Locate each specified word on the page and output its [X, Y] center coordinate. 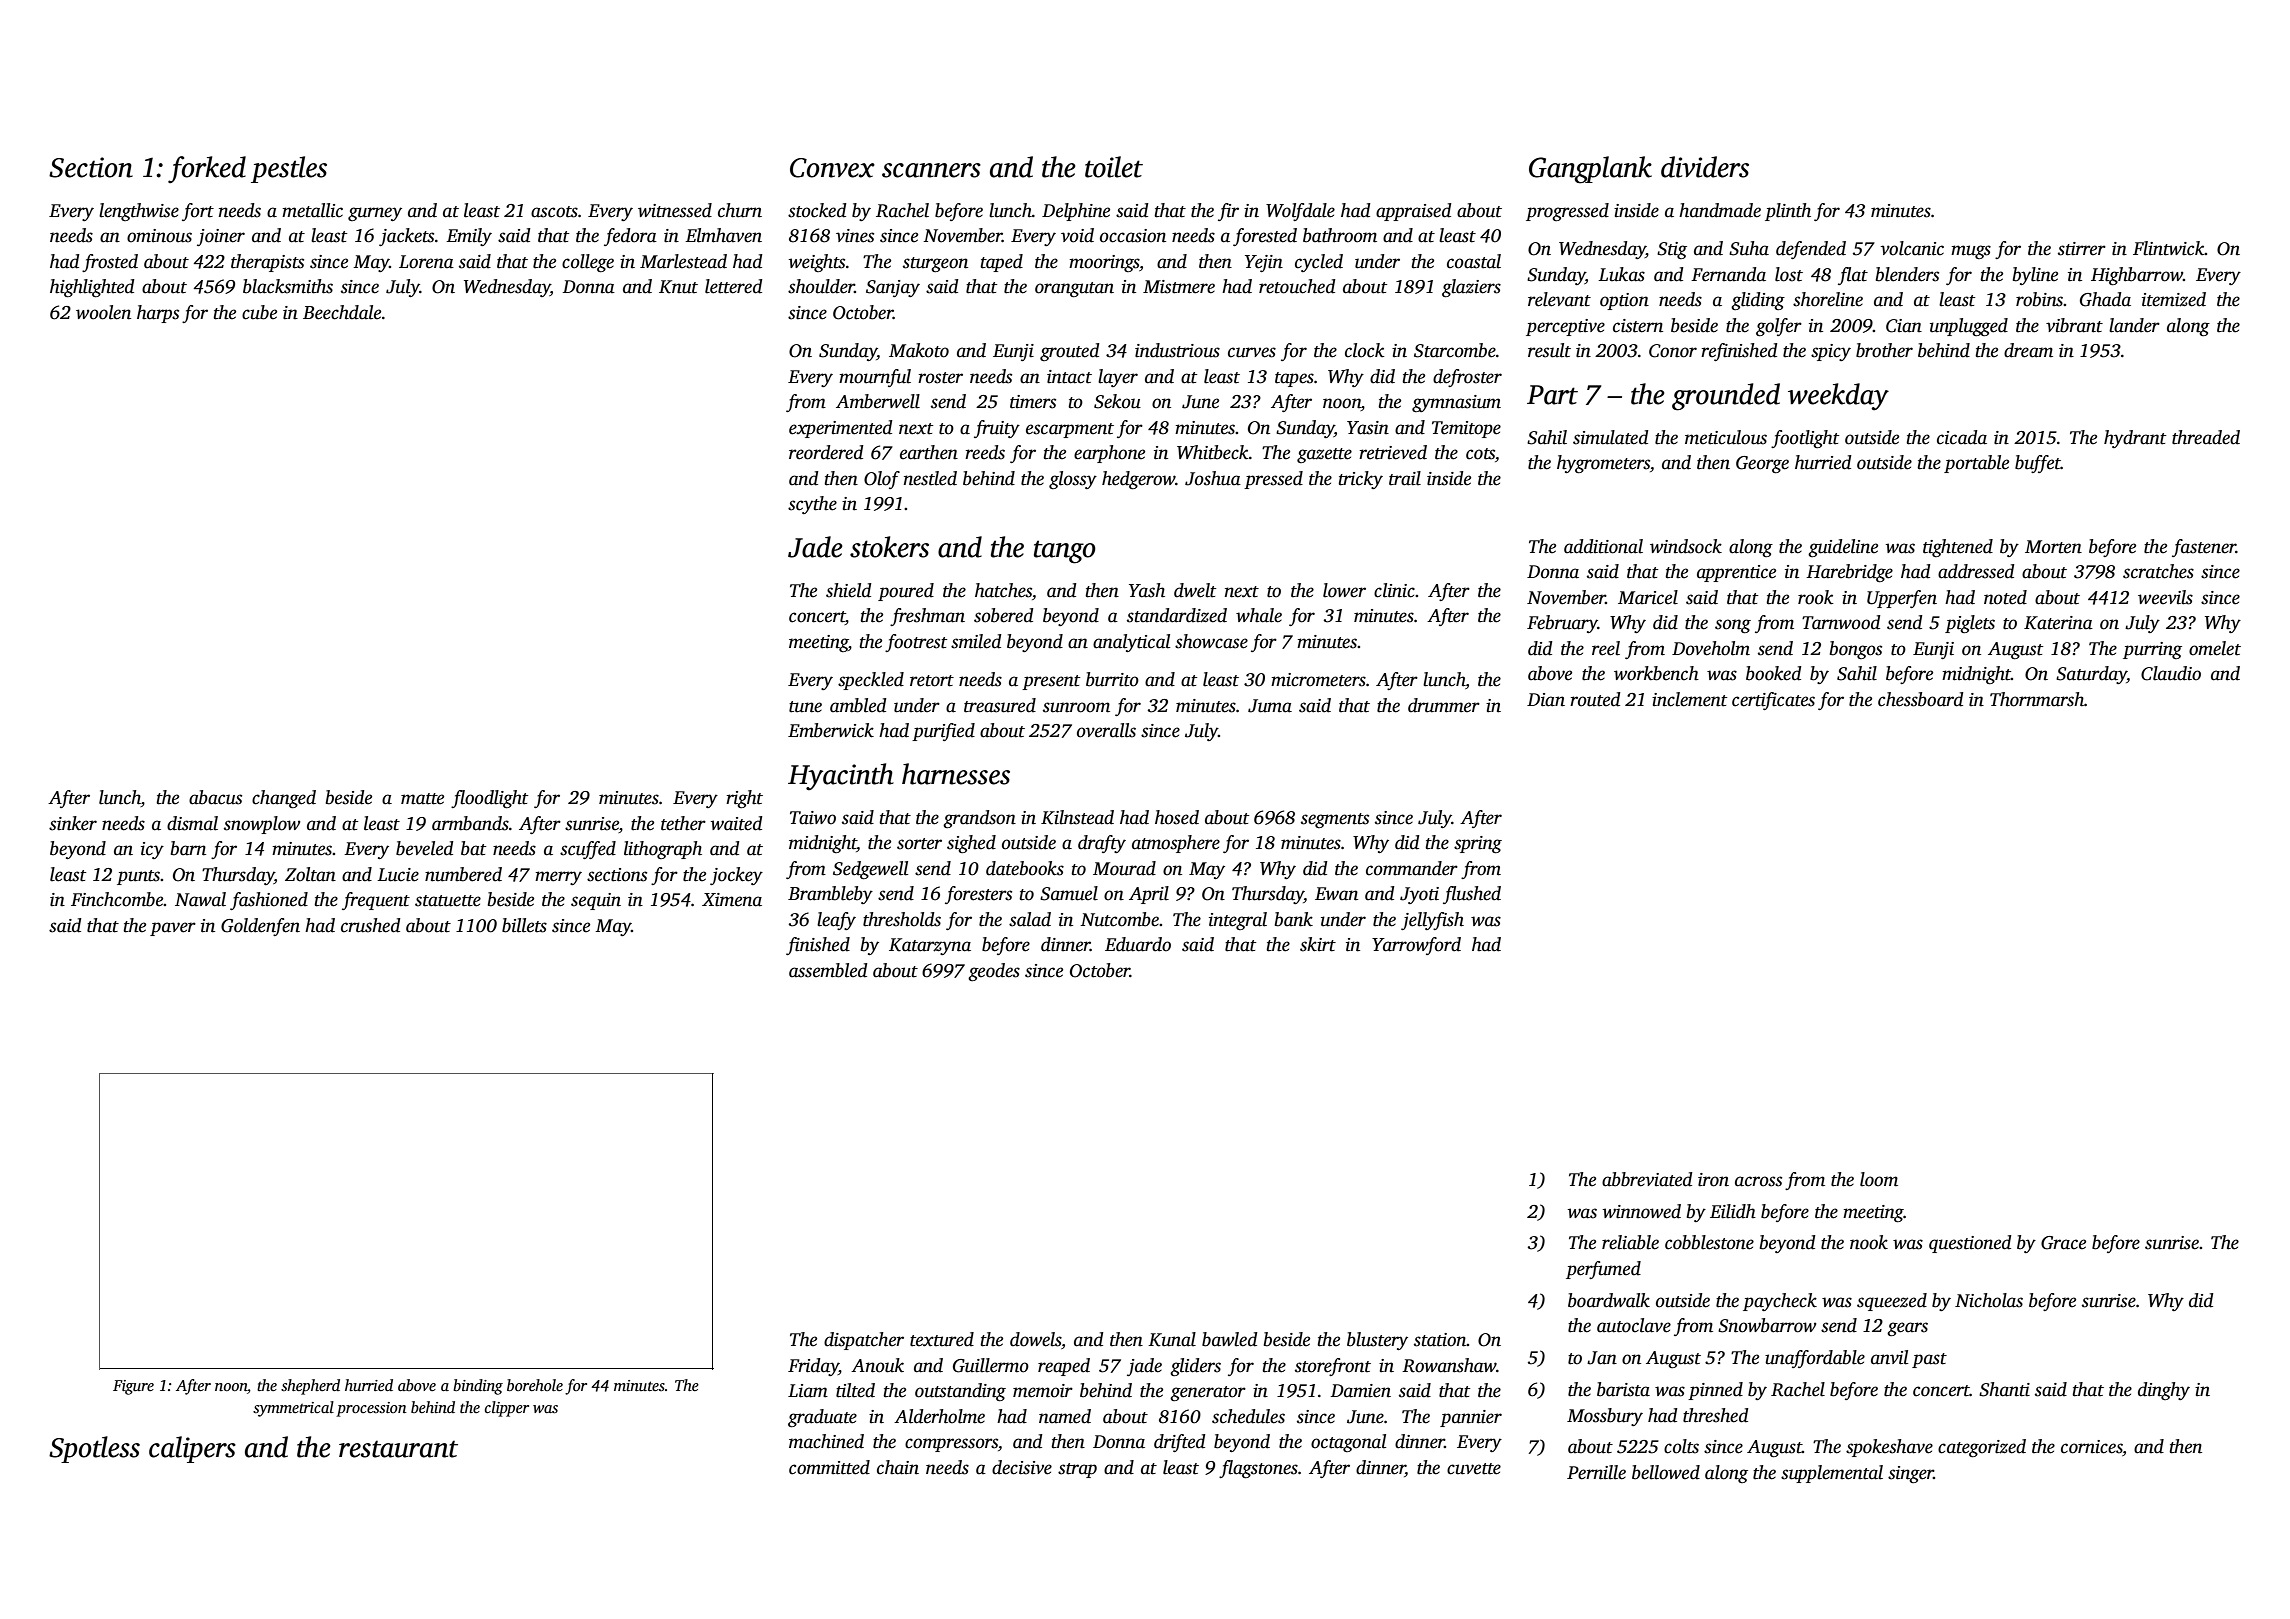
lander [2134, 325]
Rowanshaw [1449, 1365]
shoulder [821, 286]
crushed [370, 925]
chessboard [1920, 699]
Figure [133, 1387]
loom [1879, 1179]
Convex [832, 168]
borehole [535, 1385]
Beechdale [342, 312]
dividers [1705, 167]
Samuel [1069, 893]
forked [207, 169]
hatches [1003, 590]
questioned [1970, 1244]
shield [848, 590]
